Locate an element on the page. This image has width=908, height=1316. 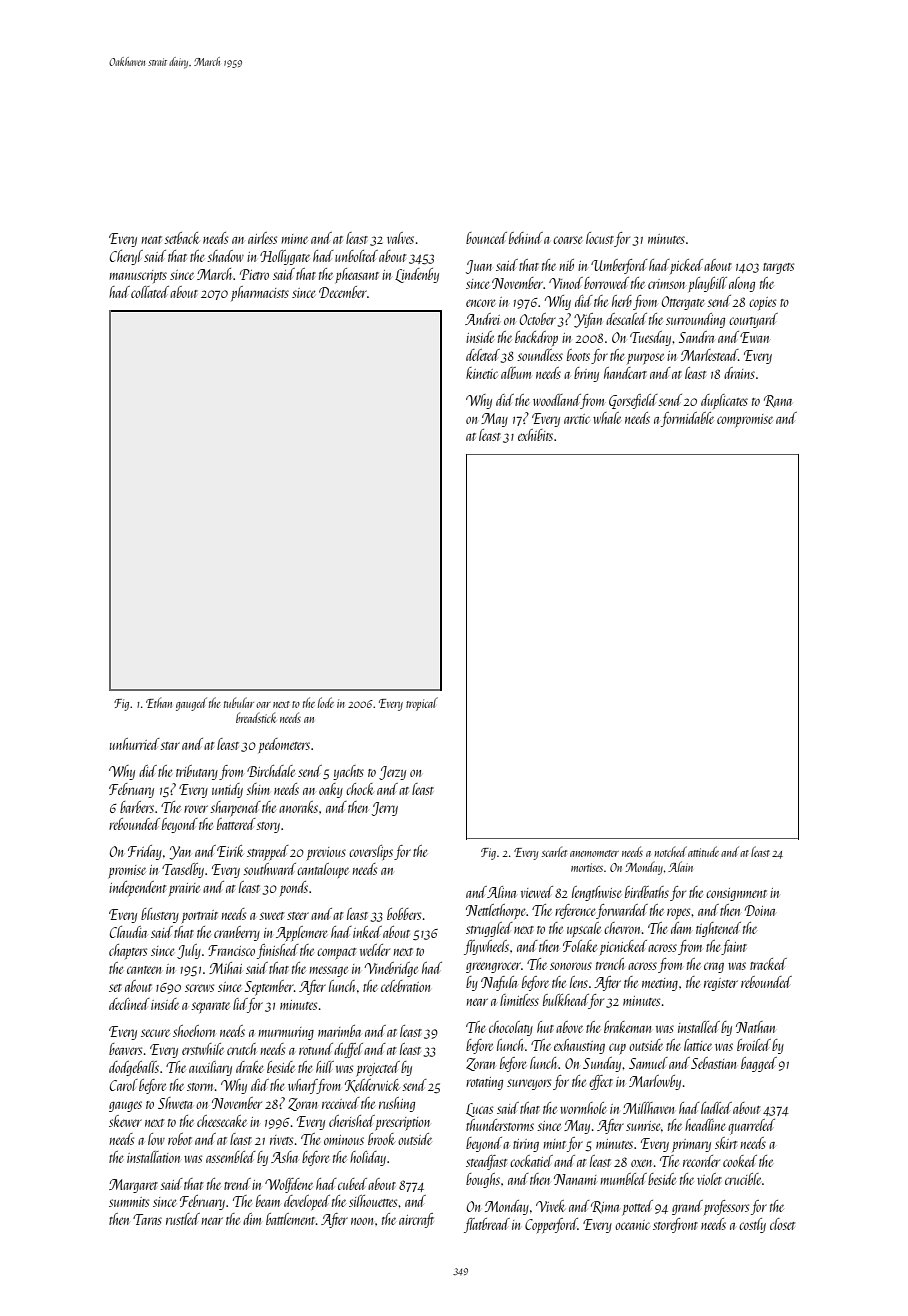
bounced is located at coordinates (486, 238).
